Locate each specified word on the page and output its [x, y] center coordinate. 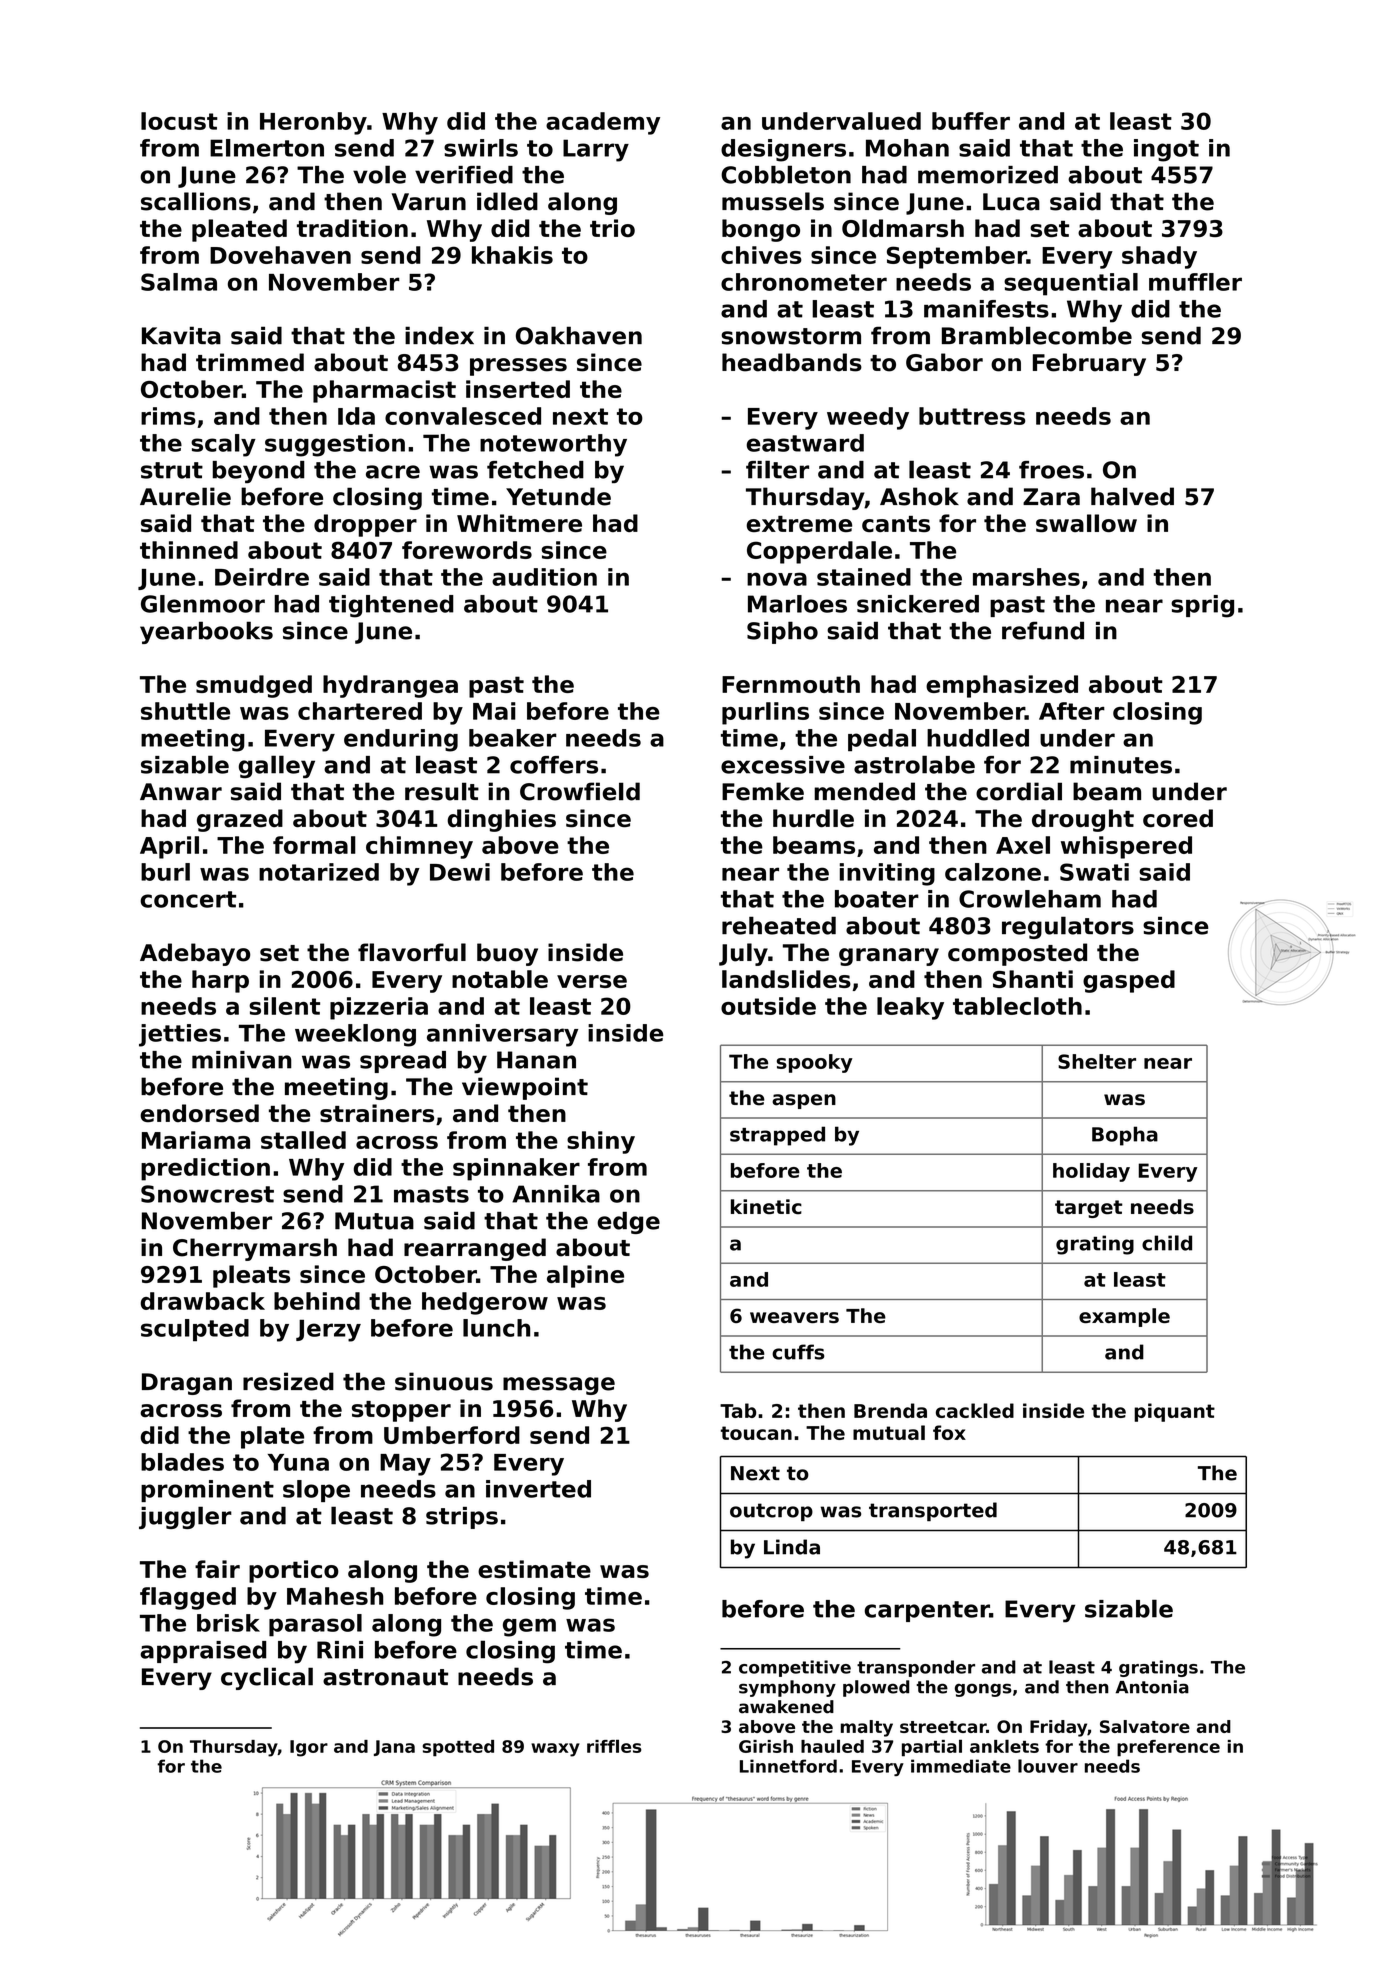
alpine [585, 1276]
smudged [254, 686]
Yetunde [558, 496]
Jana [394, 1748]
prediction [205, 1169]
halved [1132, 496]
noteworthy [553, 445]
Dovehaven [280, 255]
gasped [1129, 981]
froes [1051, 470]
